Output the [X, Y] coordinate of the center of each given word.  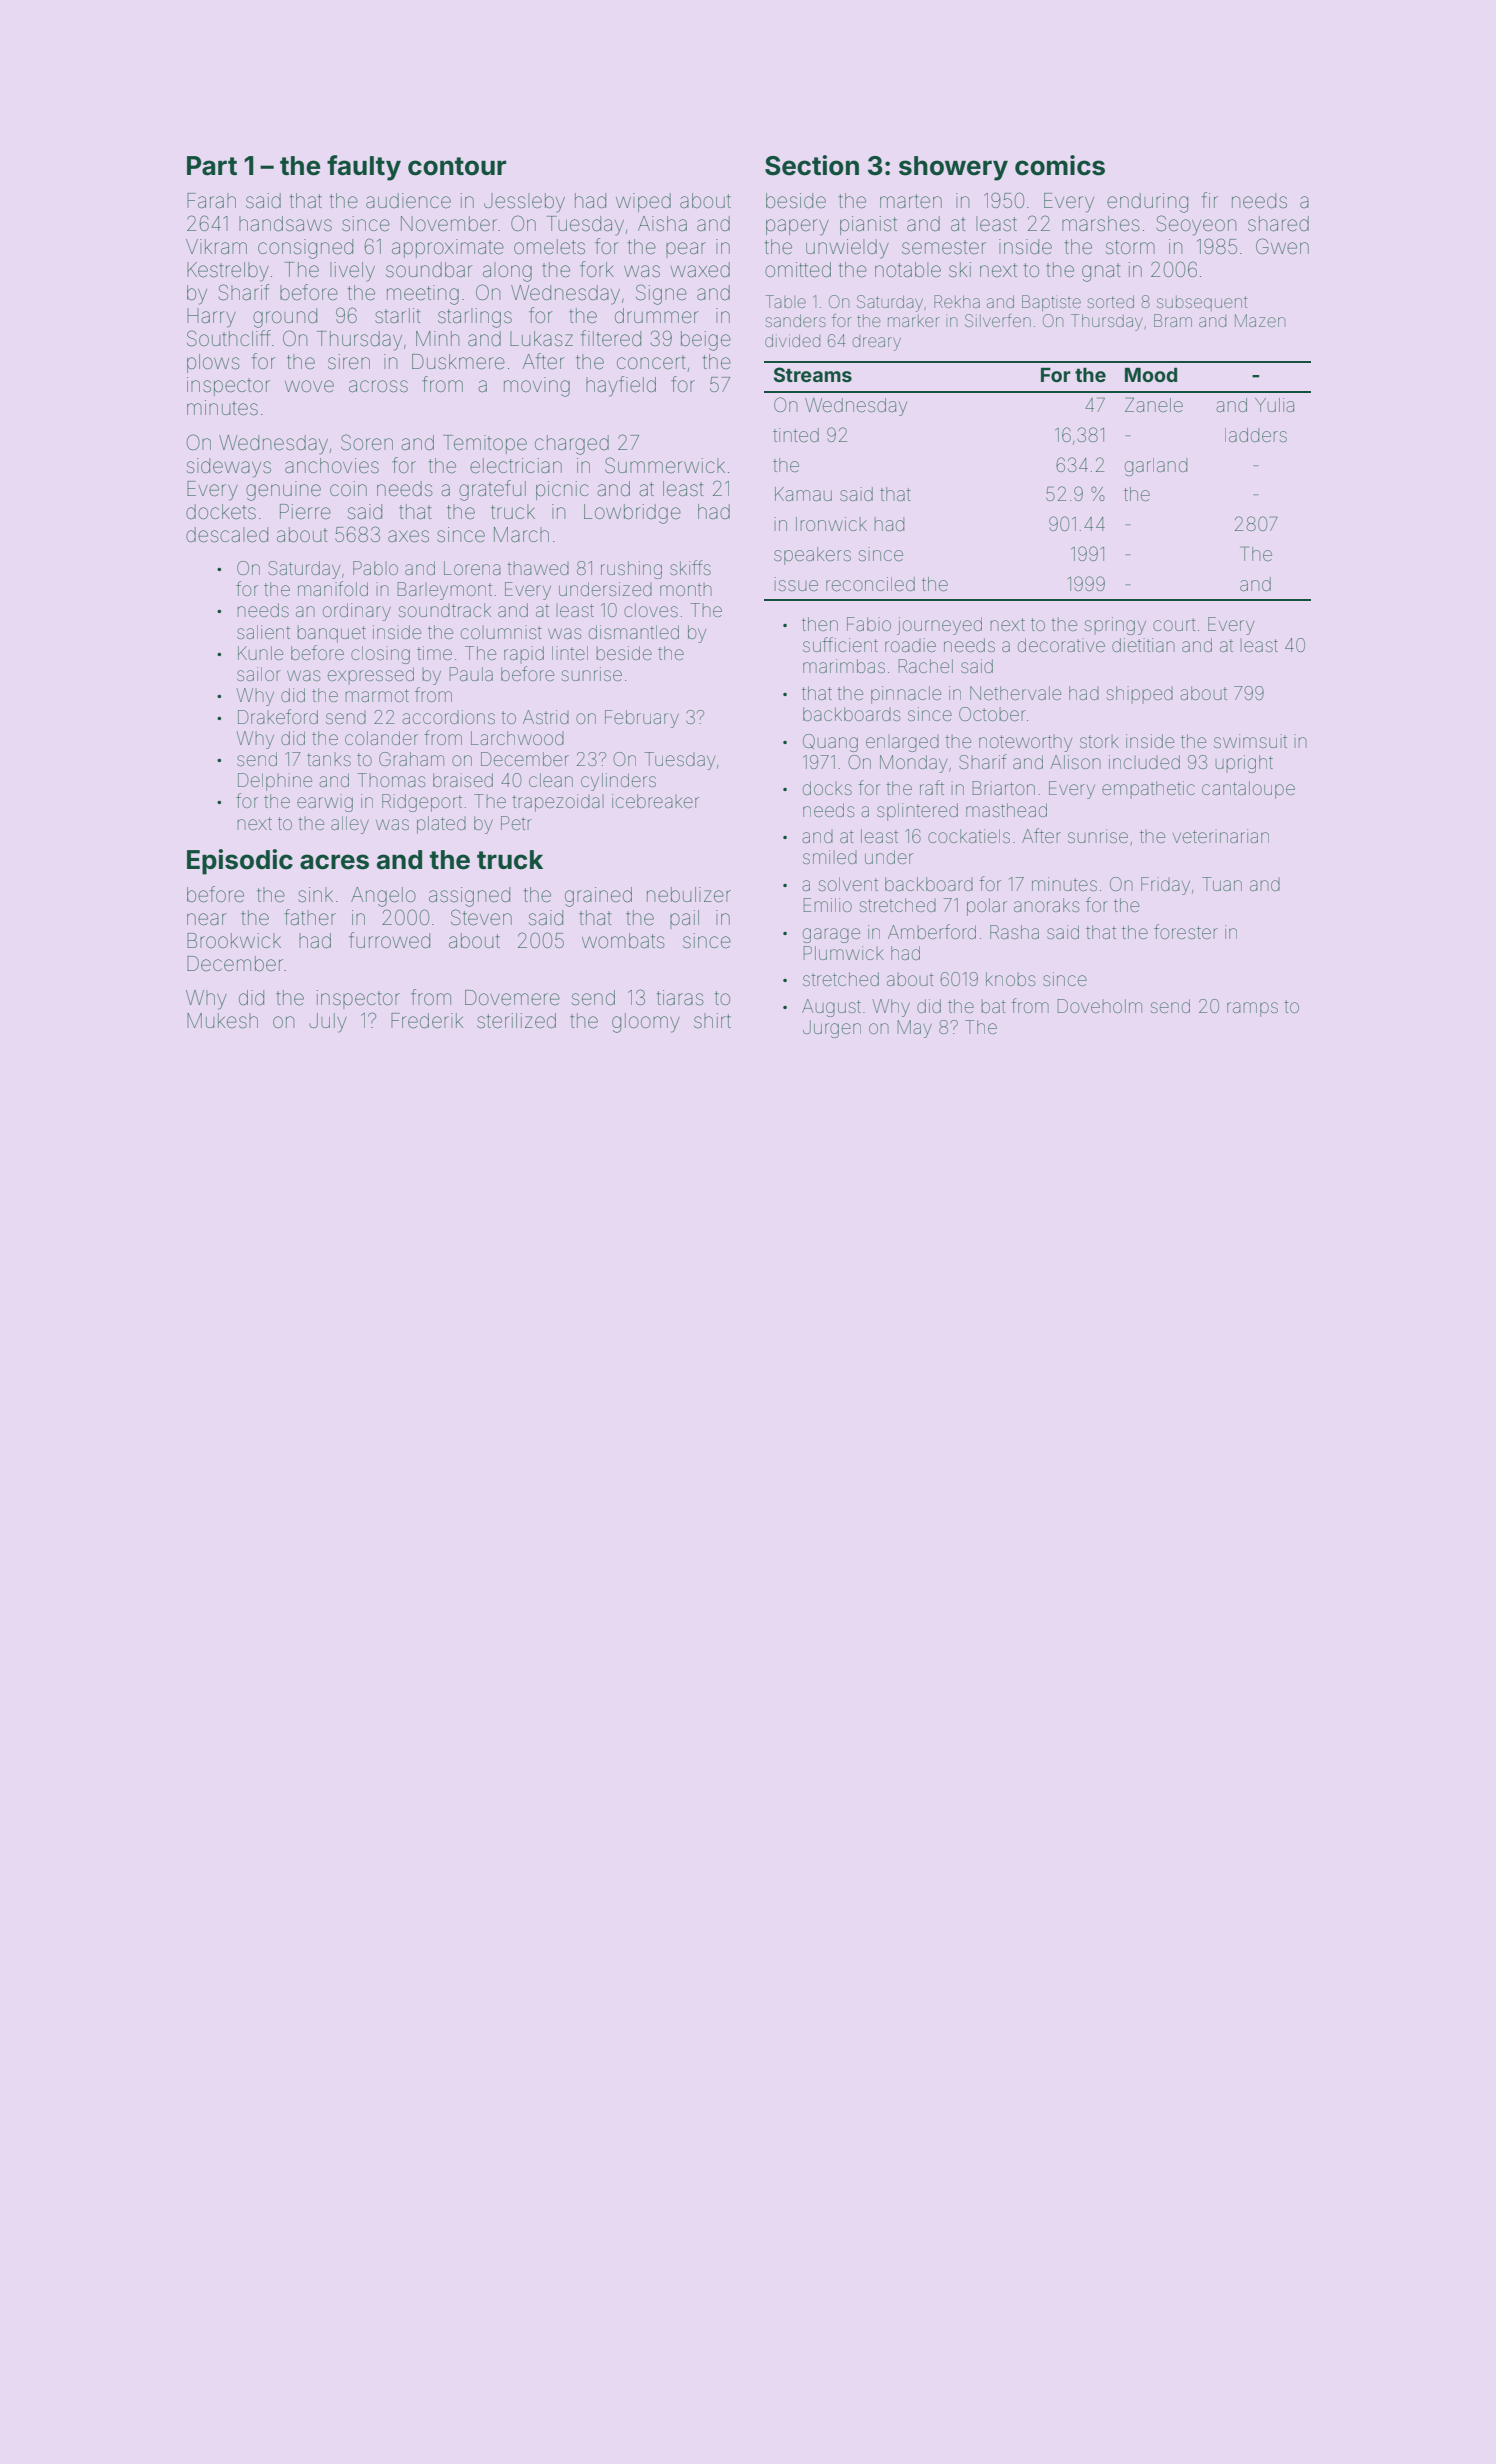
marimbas [844, 666]
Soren [367, 442]
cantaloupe [1248, 790]
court [1174, 624]
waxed [700, 270]
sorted [1110, 301]
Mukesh [222, 1020]
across [378, 386]
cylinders [618, 782]
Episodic [240, 862]
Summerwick [665, 465]
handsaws [285, 223]
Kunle [260, 653]
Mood [1151, 375]
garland [1156, 467]
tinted [796, 435]
